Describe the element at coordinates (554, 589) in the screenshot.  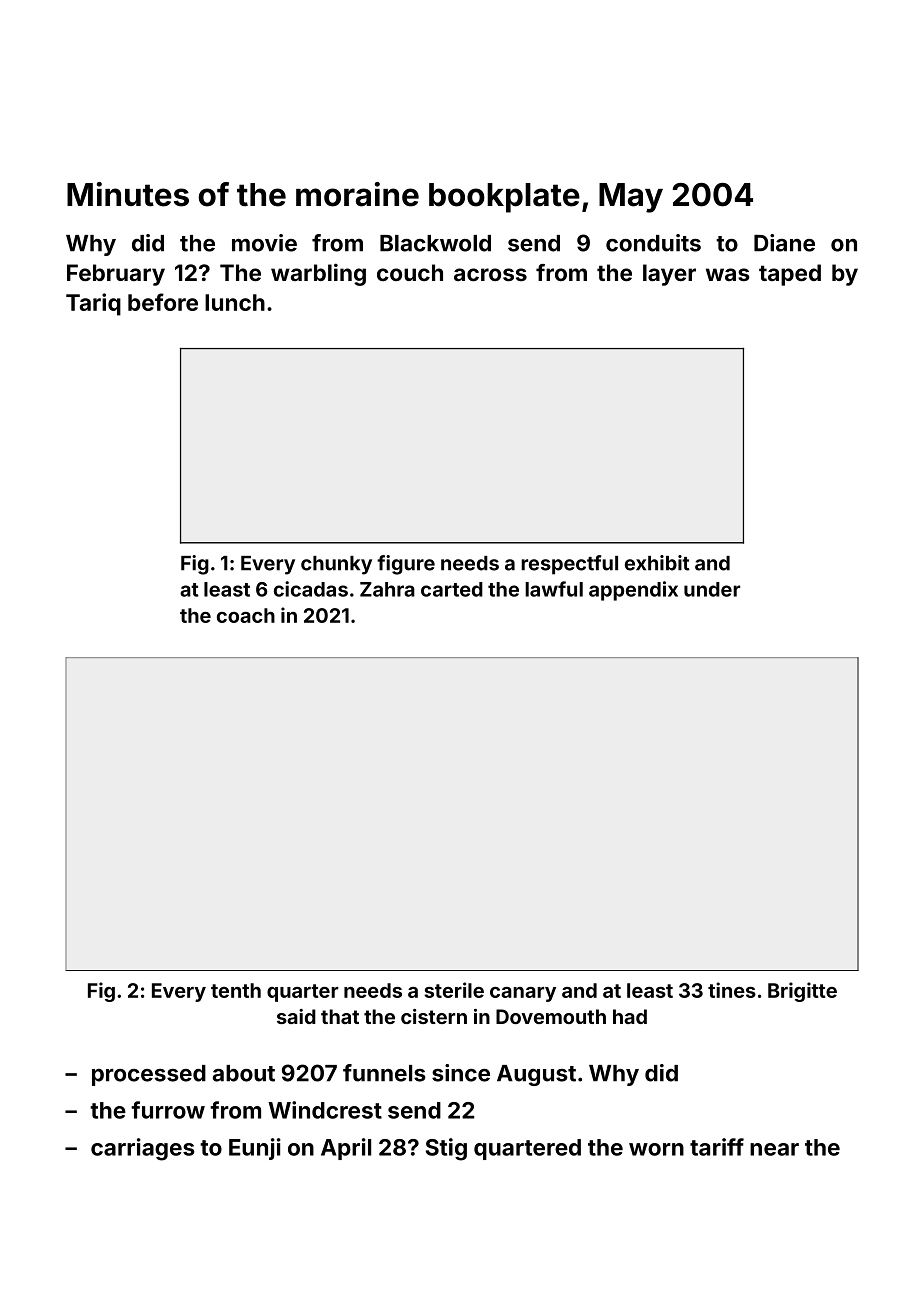
I see `lawful` at that location.
